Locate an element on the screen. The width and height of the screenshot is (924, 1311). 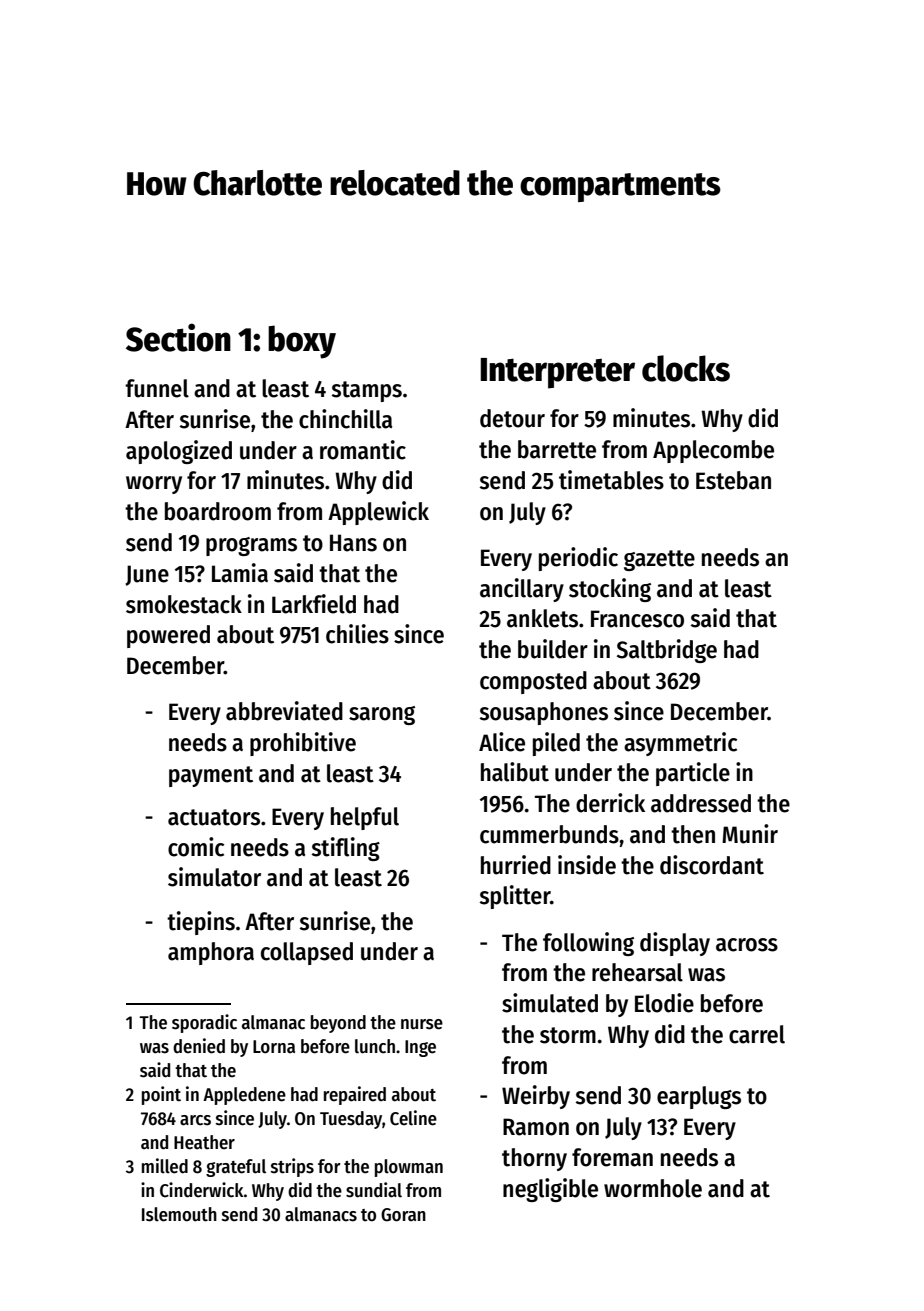
particle is located at coordinates (693, 774).
